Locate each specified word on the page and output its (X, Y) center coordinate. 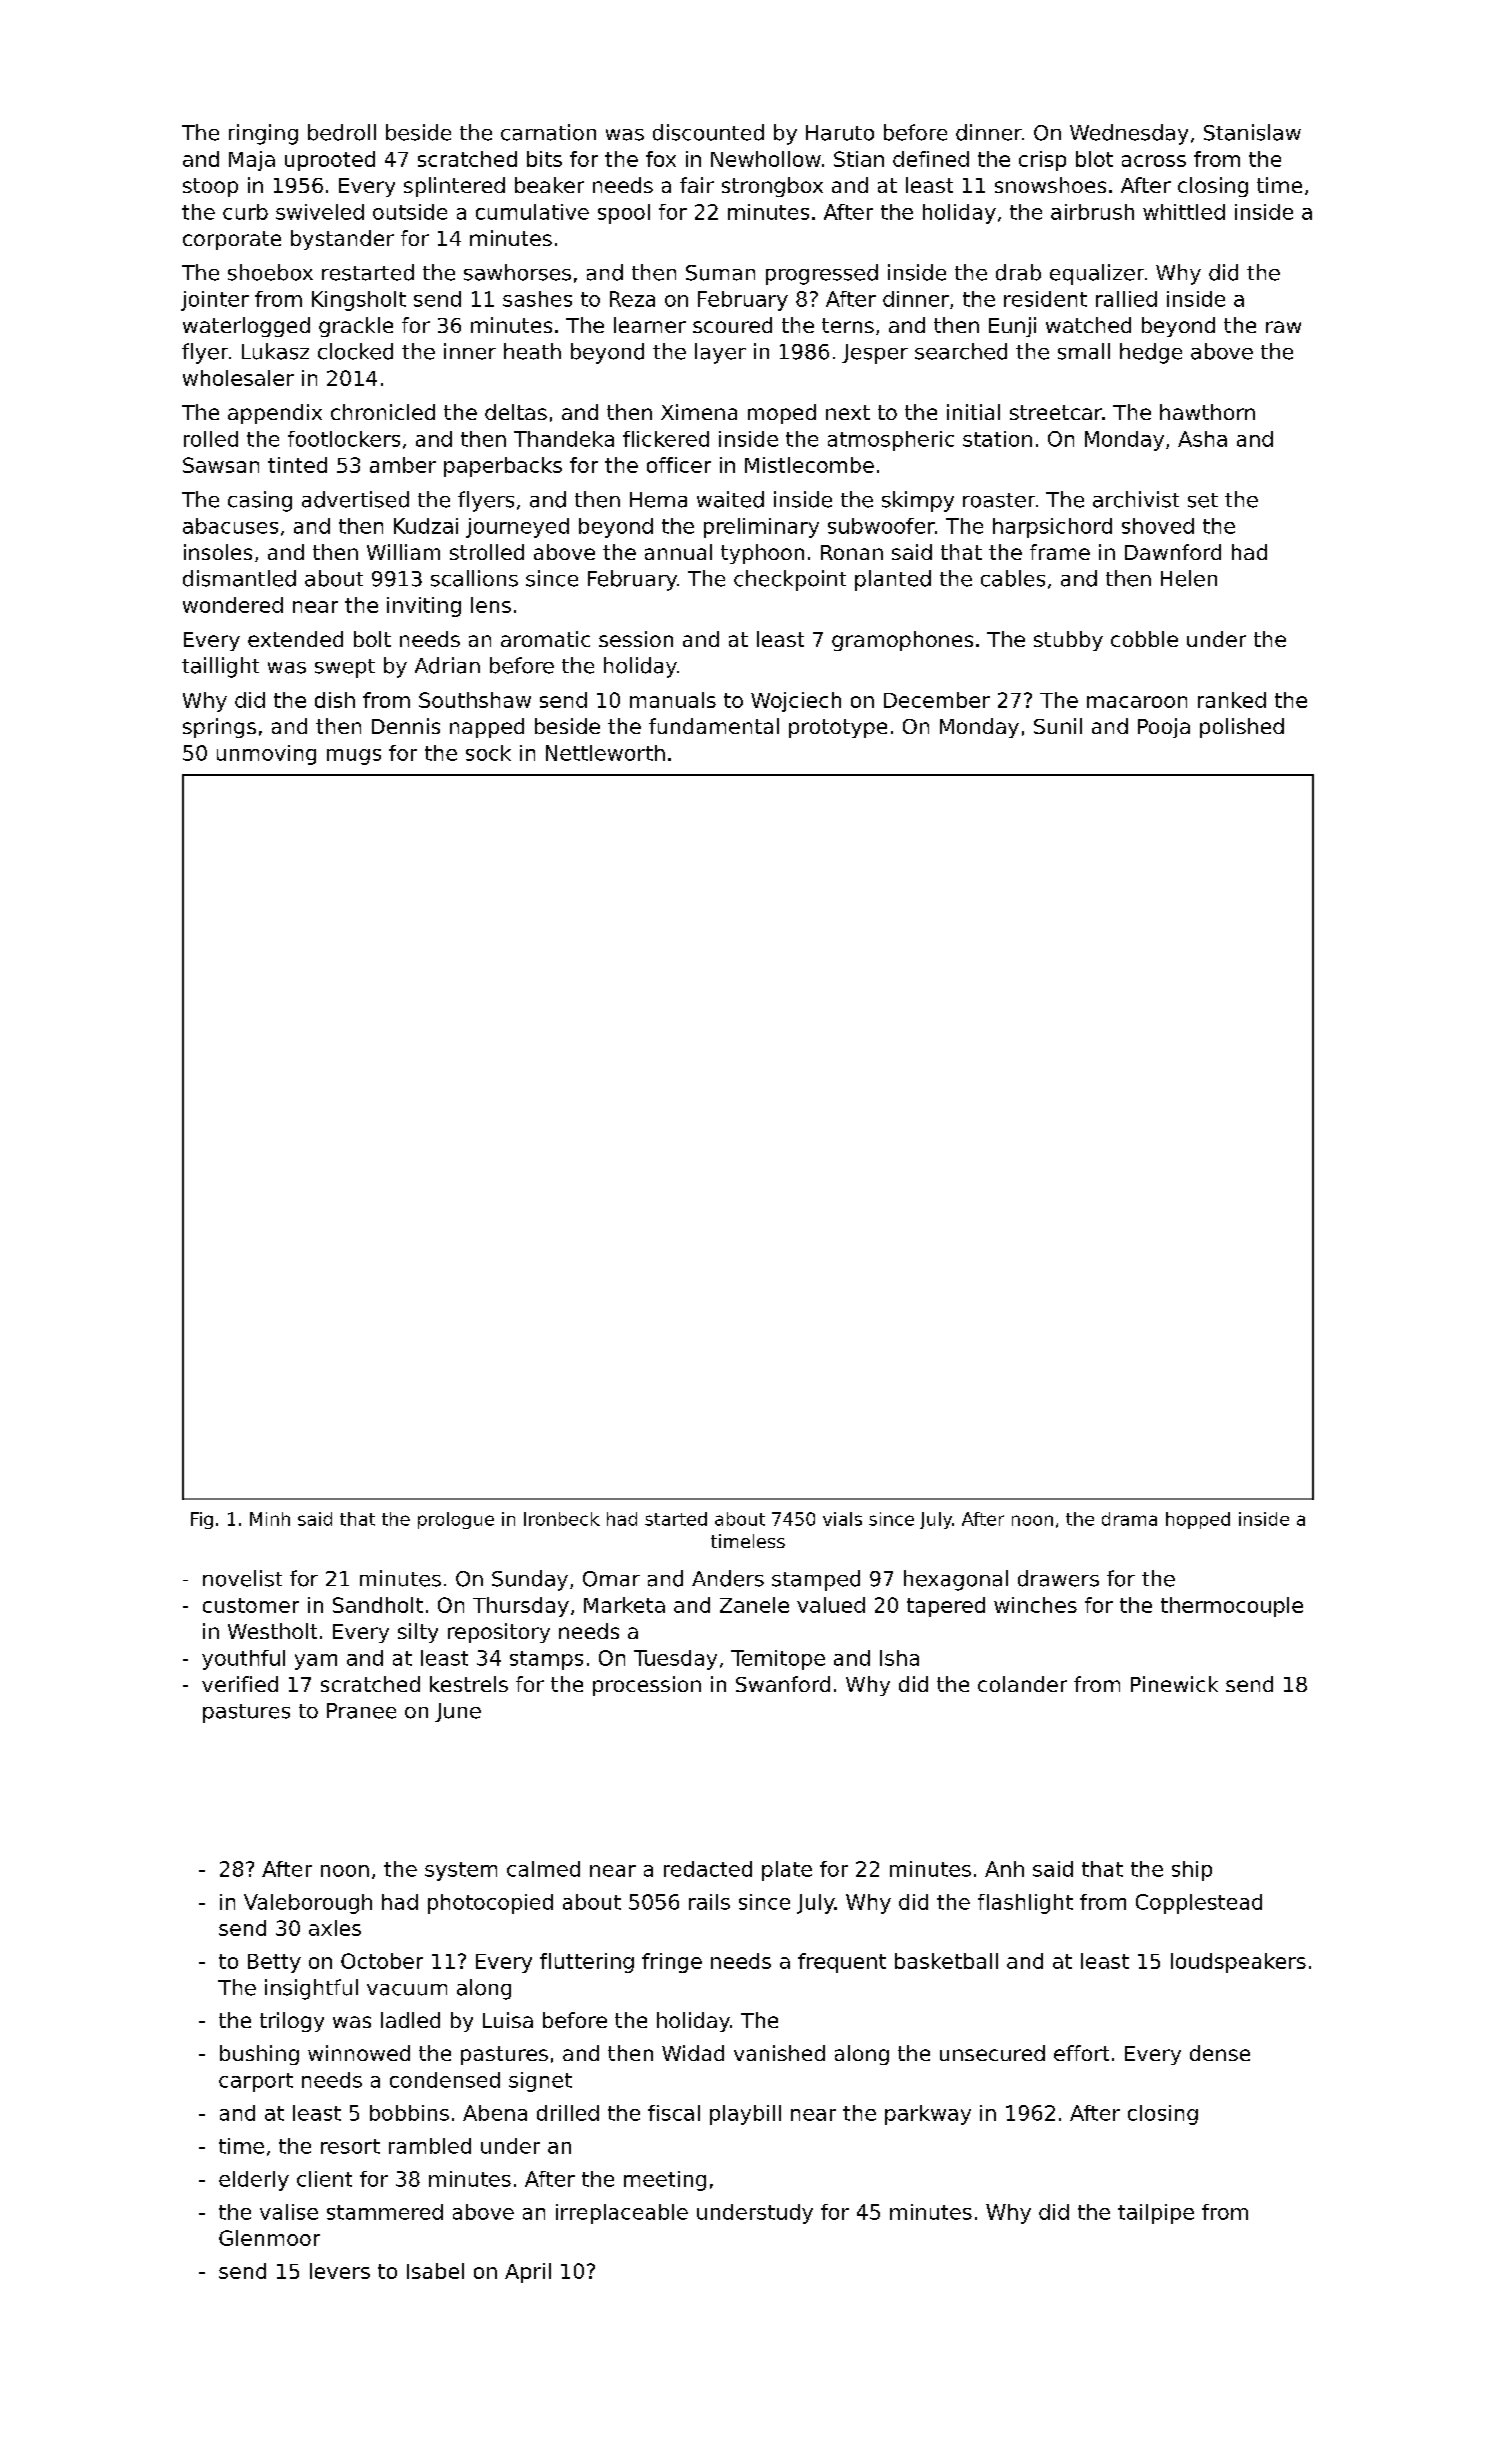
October (382, 1961)
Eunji (1012, 327)
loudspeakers (1238, 1963)
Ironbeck (562, 1519)
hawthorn (1207, 412)
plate (787, 1871)
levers (340, 2271)
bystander (342, 240)
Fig (202, 1520)
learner (650, 325)
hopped (1198, 1520)
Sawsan (221, 465)
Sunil (1058, 726)
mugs (354, 757)
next (848, 412)
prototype (838, 728)
